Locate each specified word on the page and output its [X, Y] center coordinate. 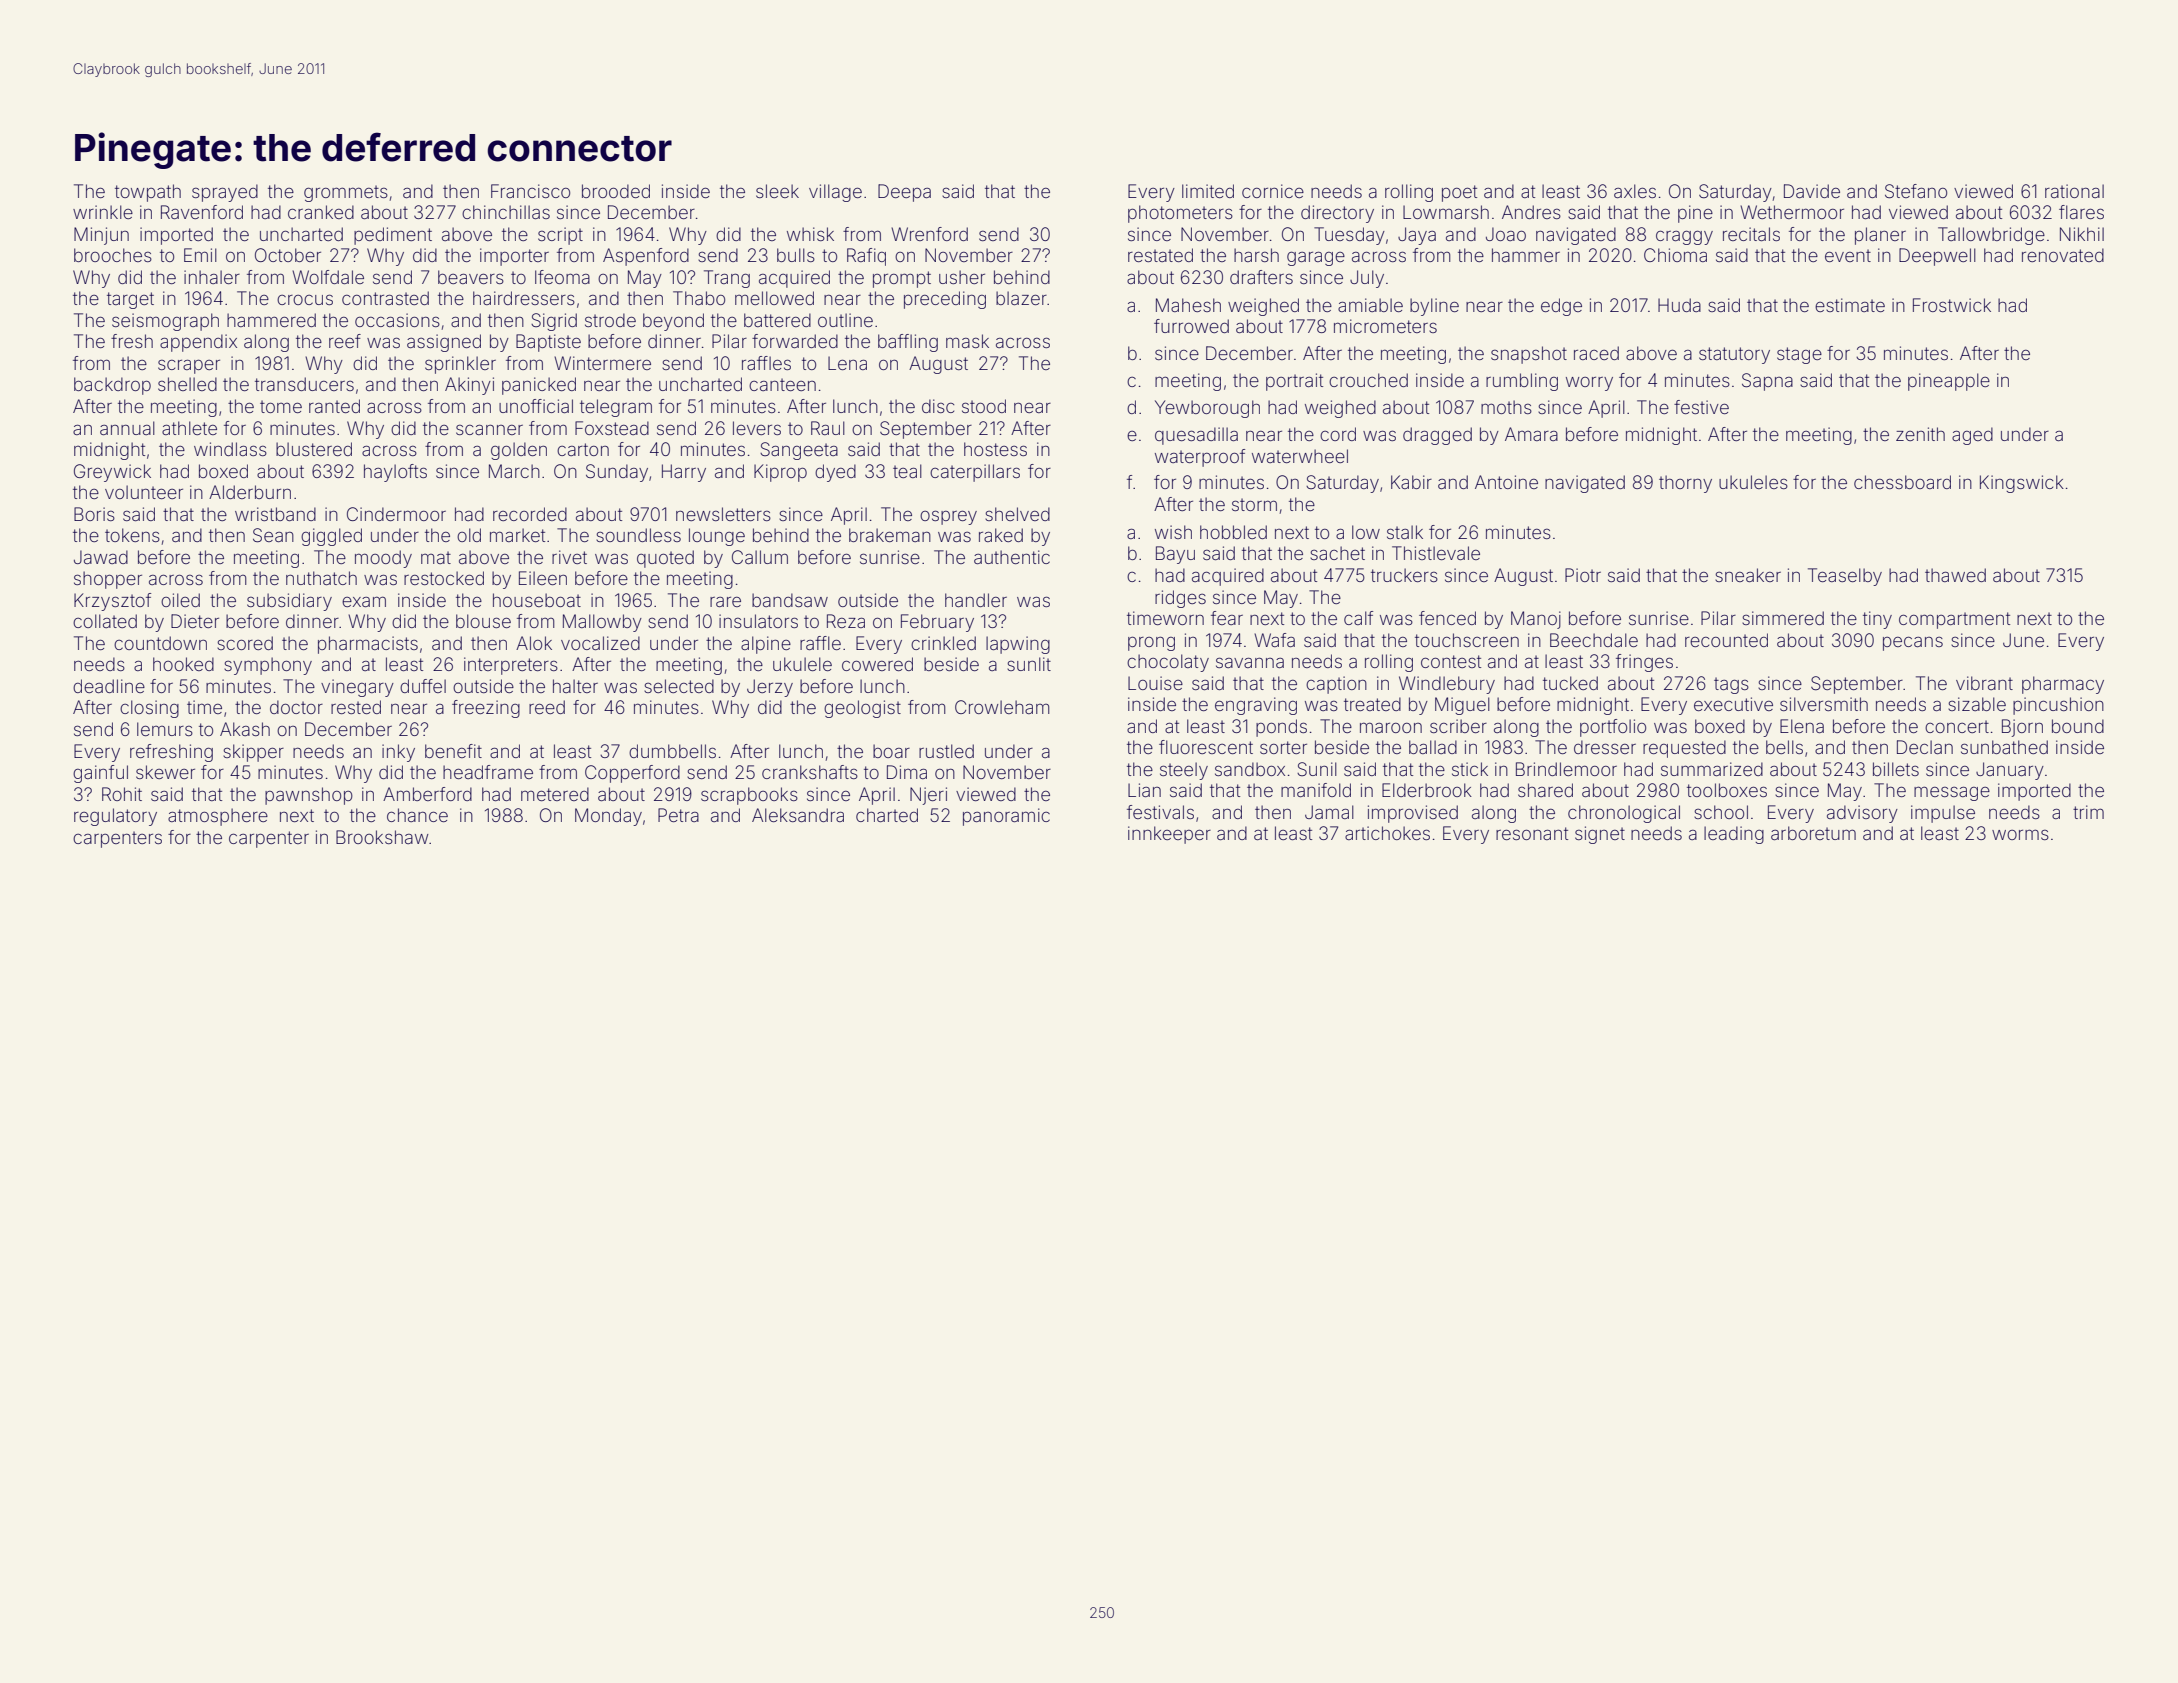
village [835, 193]
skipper [253, 753]
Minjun [101, 236]
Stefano [1916, 191]
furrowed [1191, 326]
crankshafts [810, 772]
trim [2088, 812]
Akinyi [469, 386]
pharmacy [2063, 685]
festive [1701, 407]
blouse [483, 621]
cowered [877, 664]
